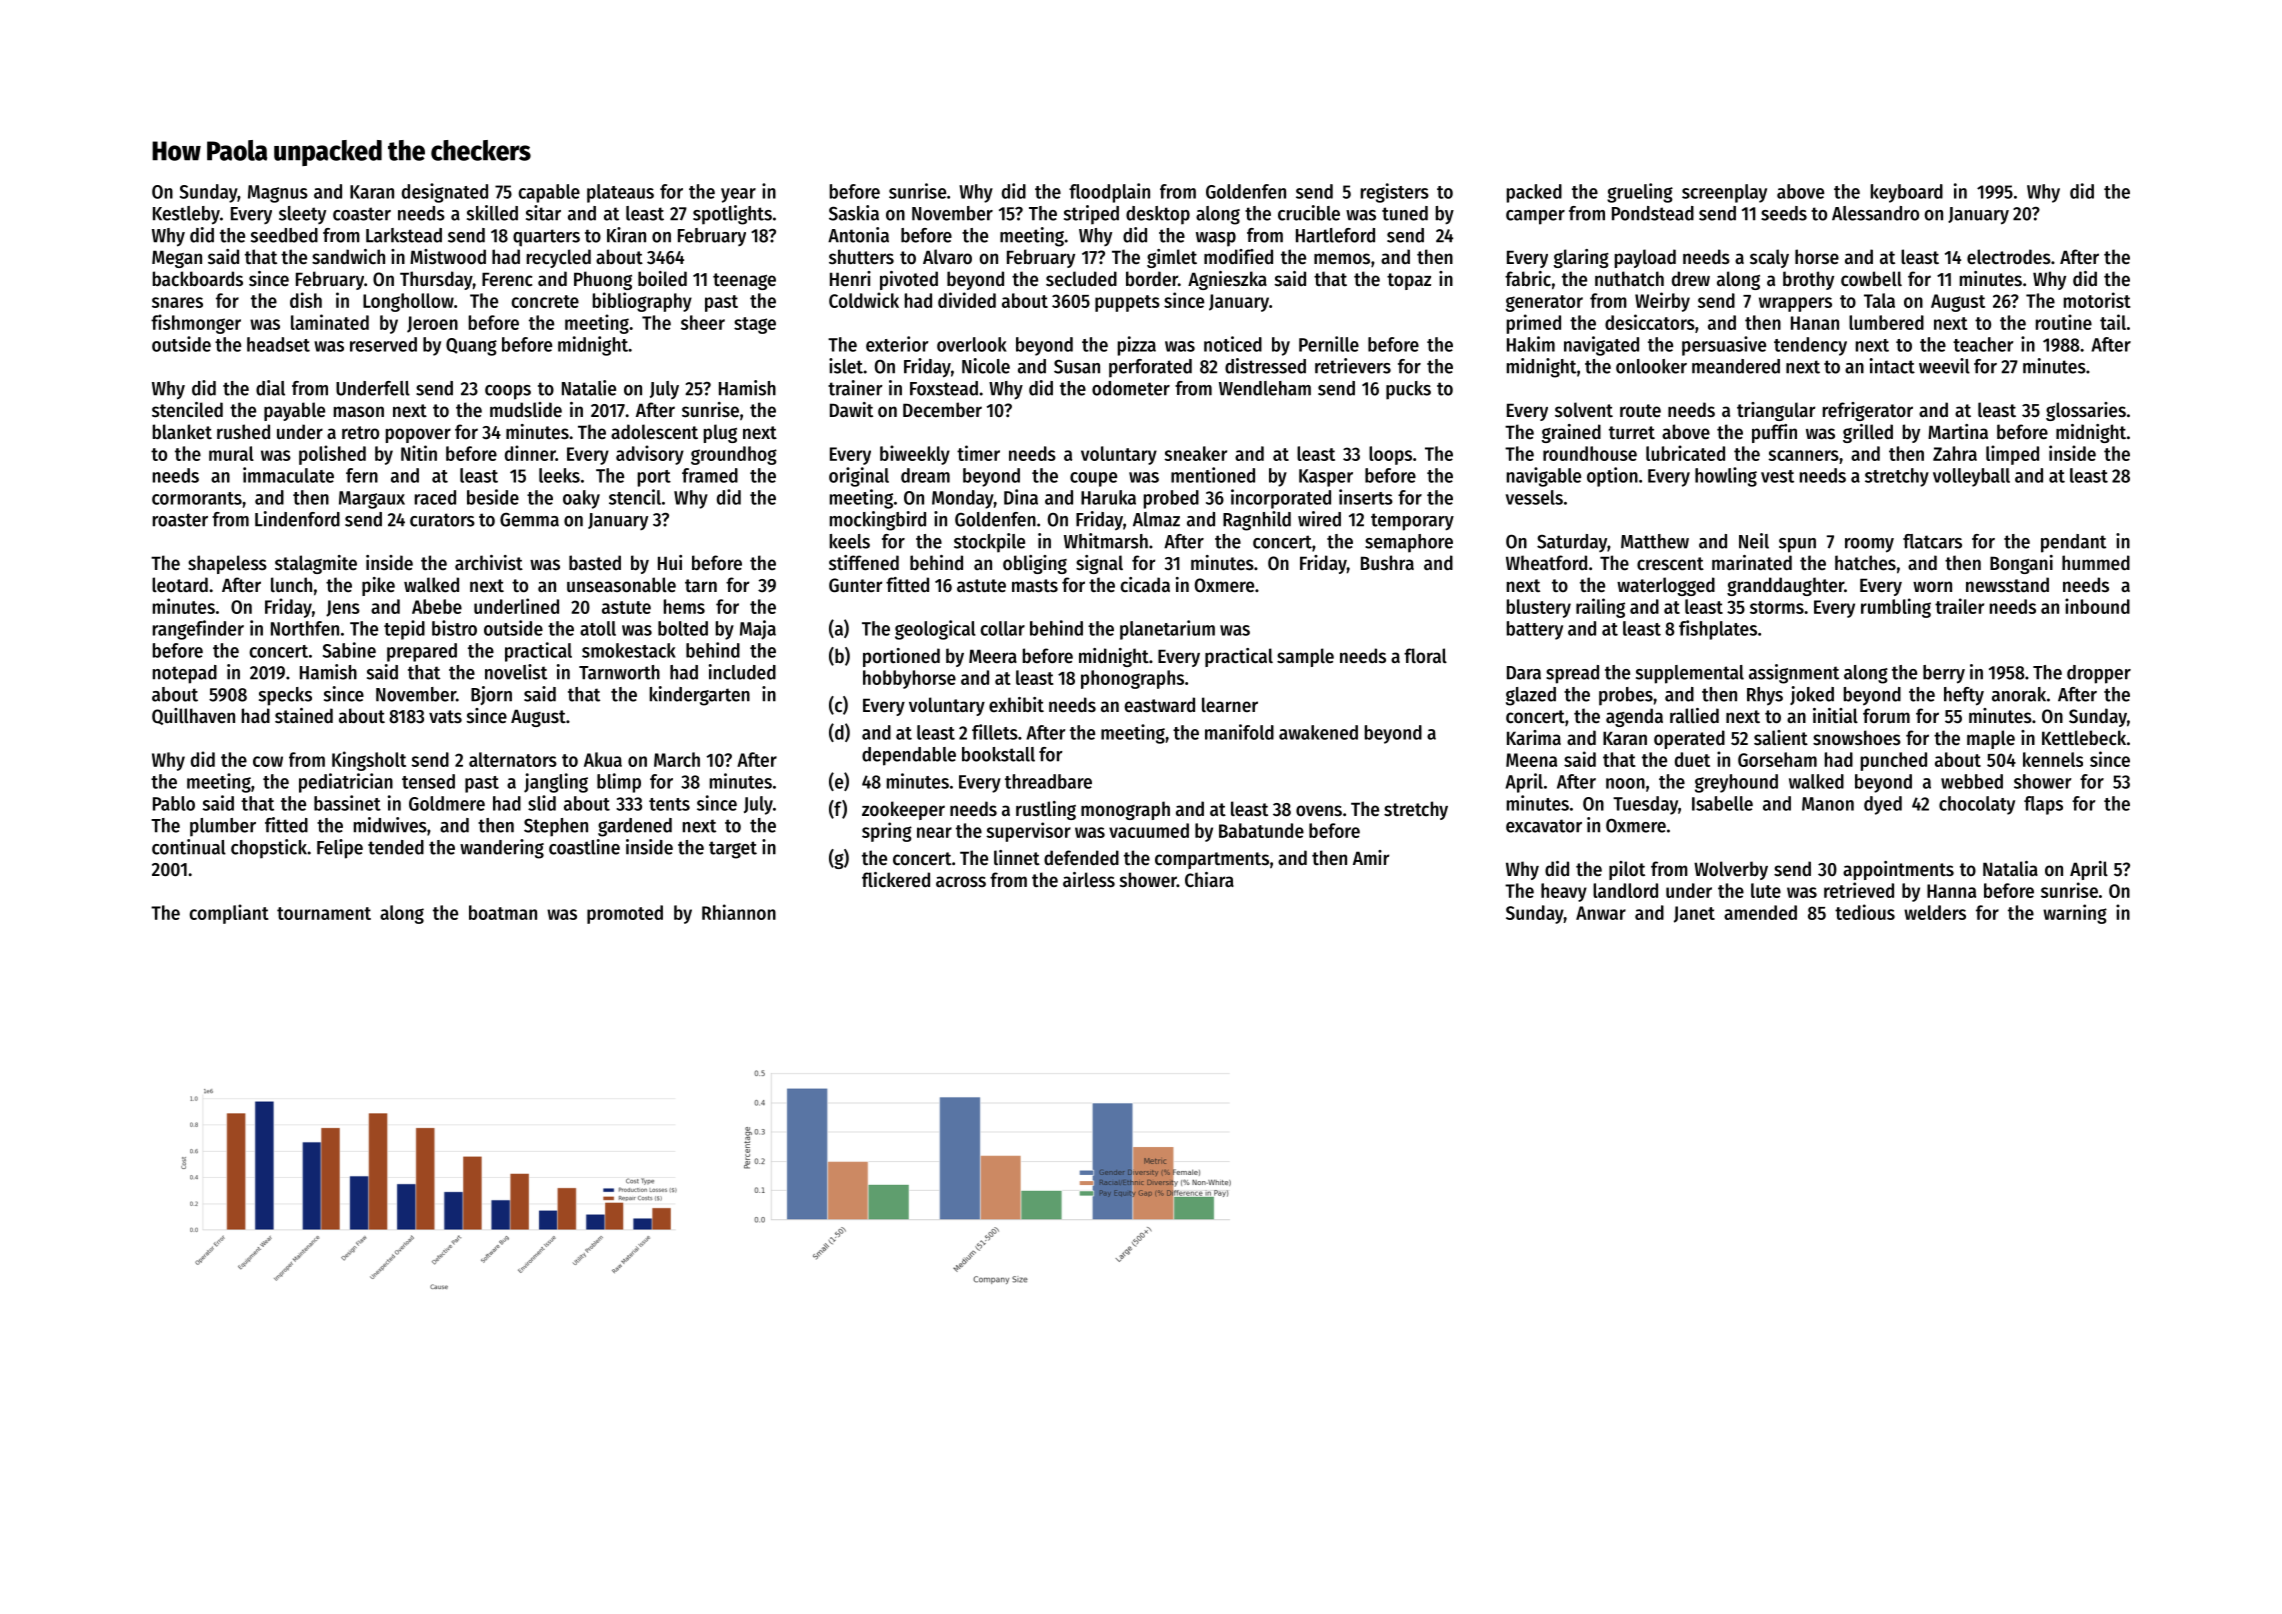 This screenshot has width=2282, height=1614. I want to click on grueling, so click(1640, 193).
